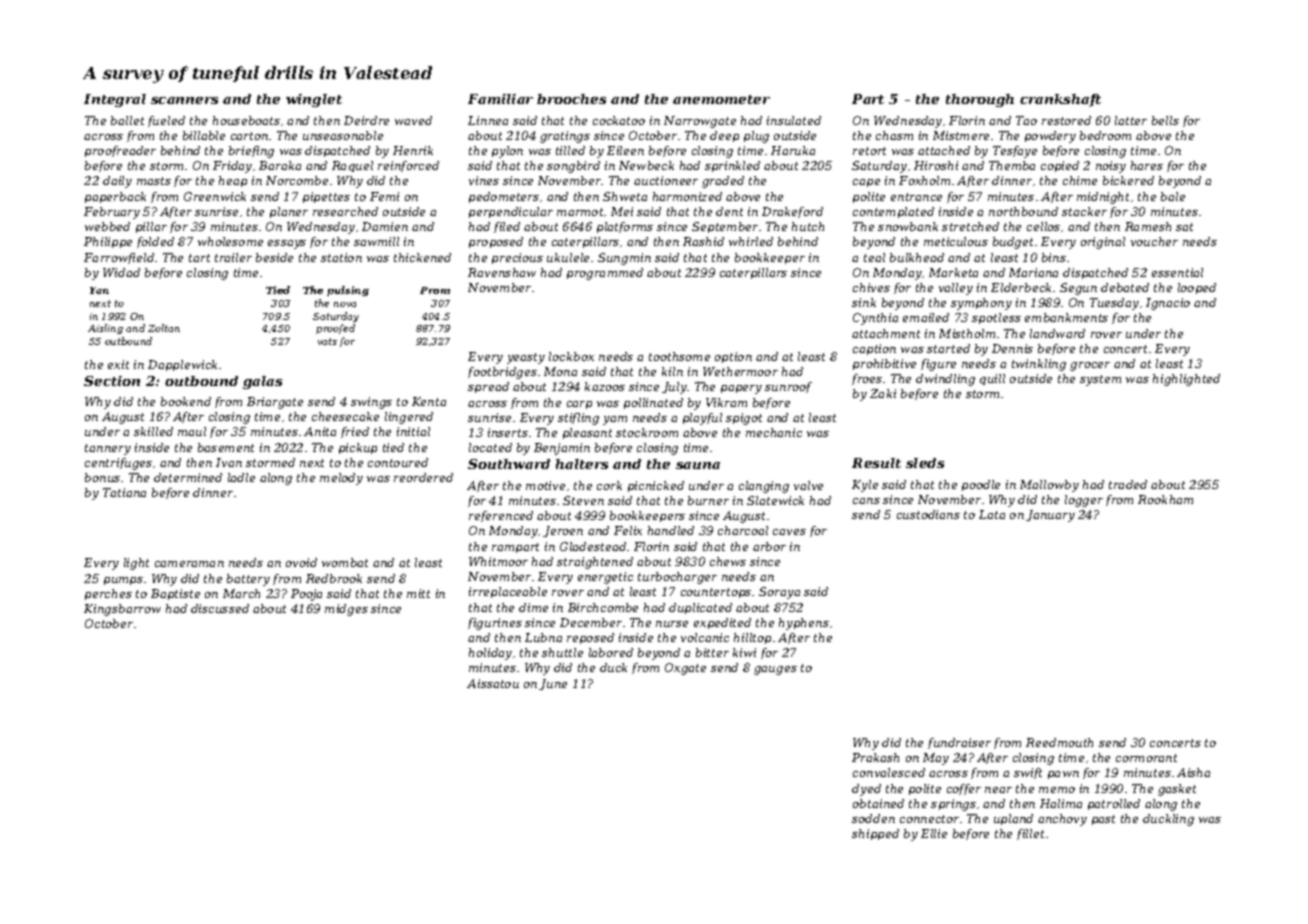  What do you see at coordinates (493, 683) in the screenshot?
I see `Aissatou` at bounding box center [493, 683].
